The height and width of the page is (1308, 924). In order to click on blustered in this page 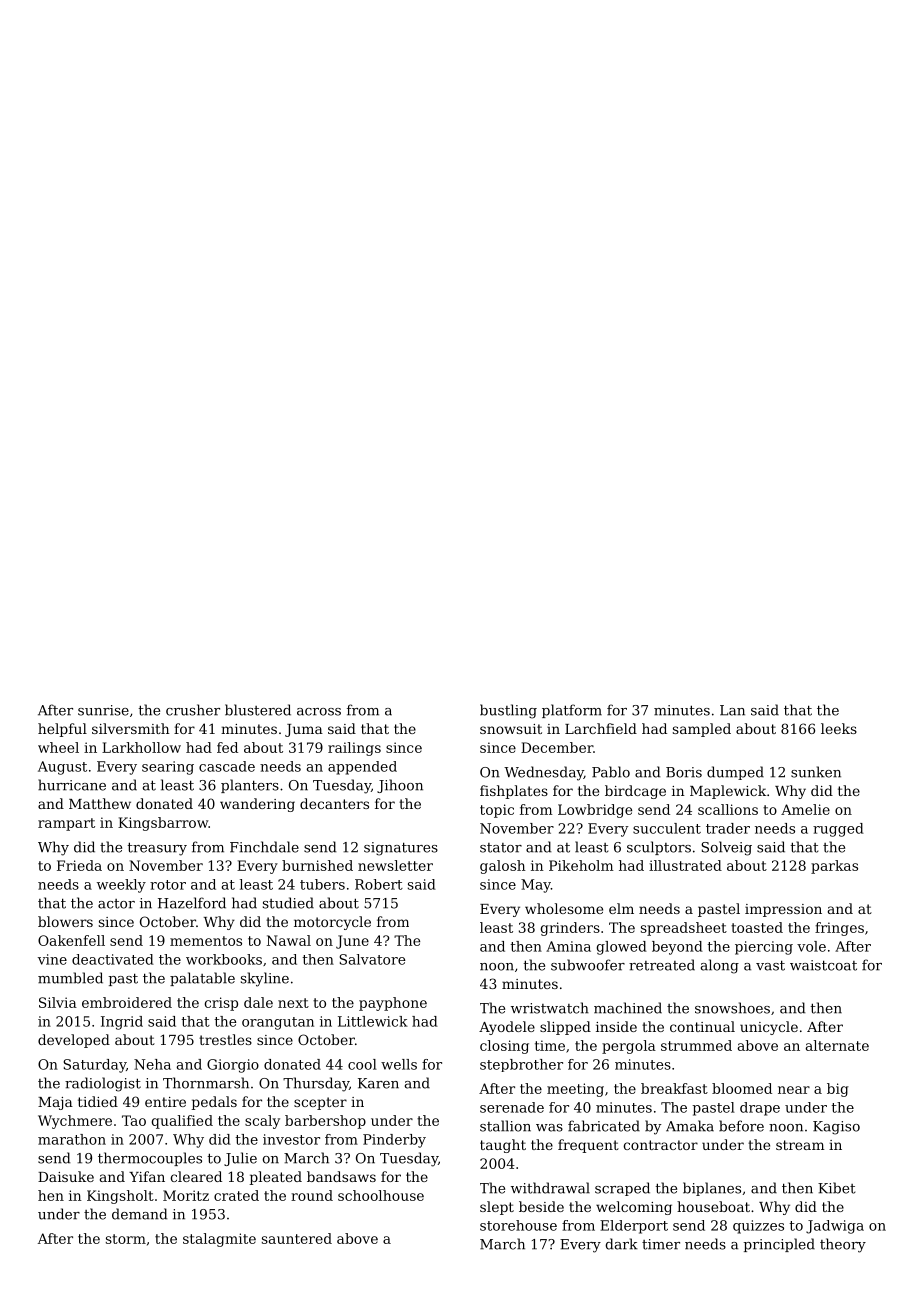, I will do `click(258, 710)`.
